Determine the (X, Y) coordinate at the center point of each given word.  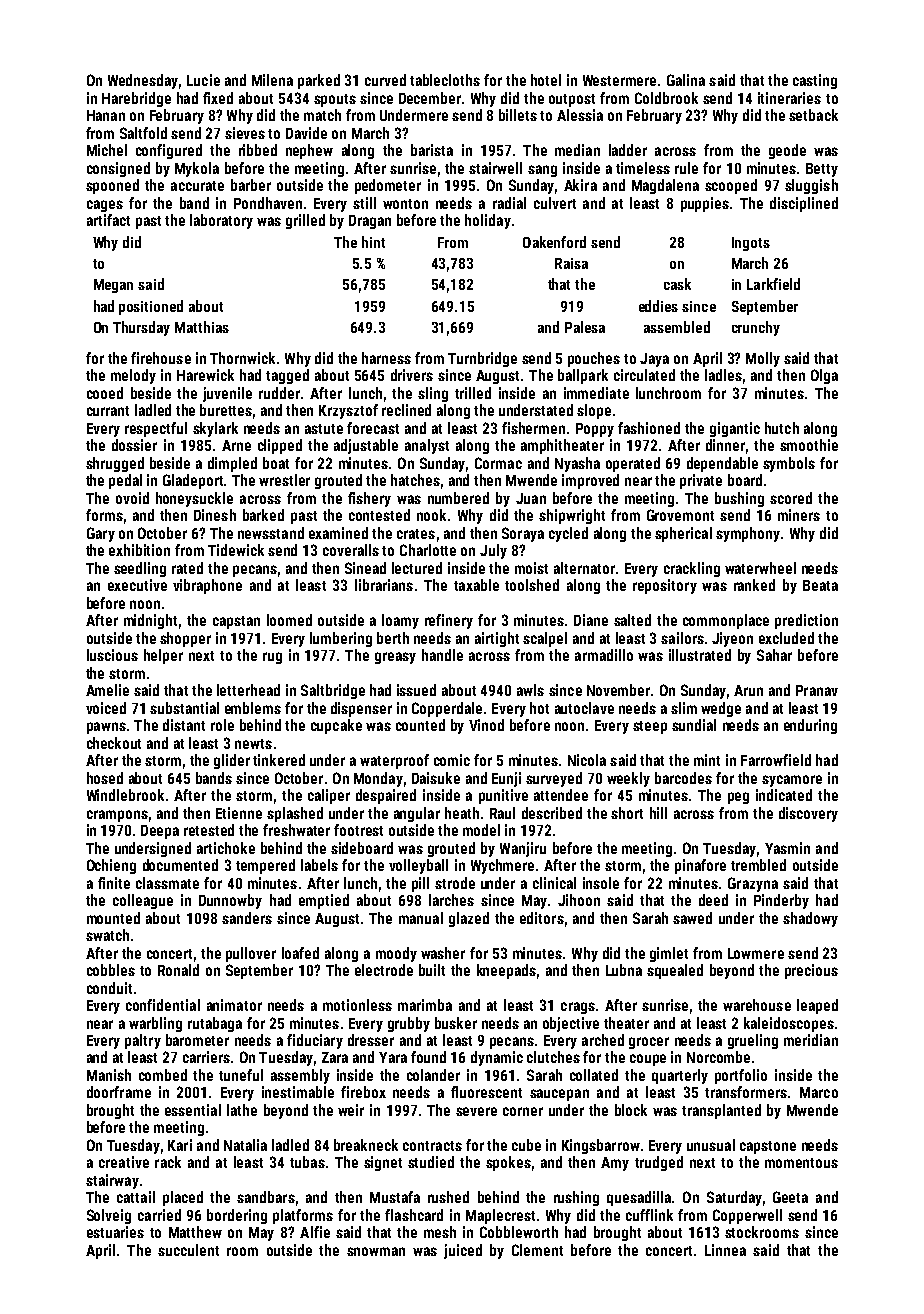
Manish (109, 1075)
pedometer (388, 186)
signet (383, 1163)
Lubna (624, 970)
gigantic (735, 429)
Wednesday (143, 81)
